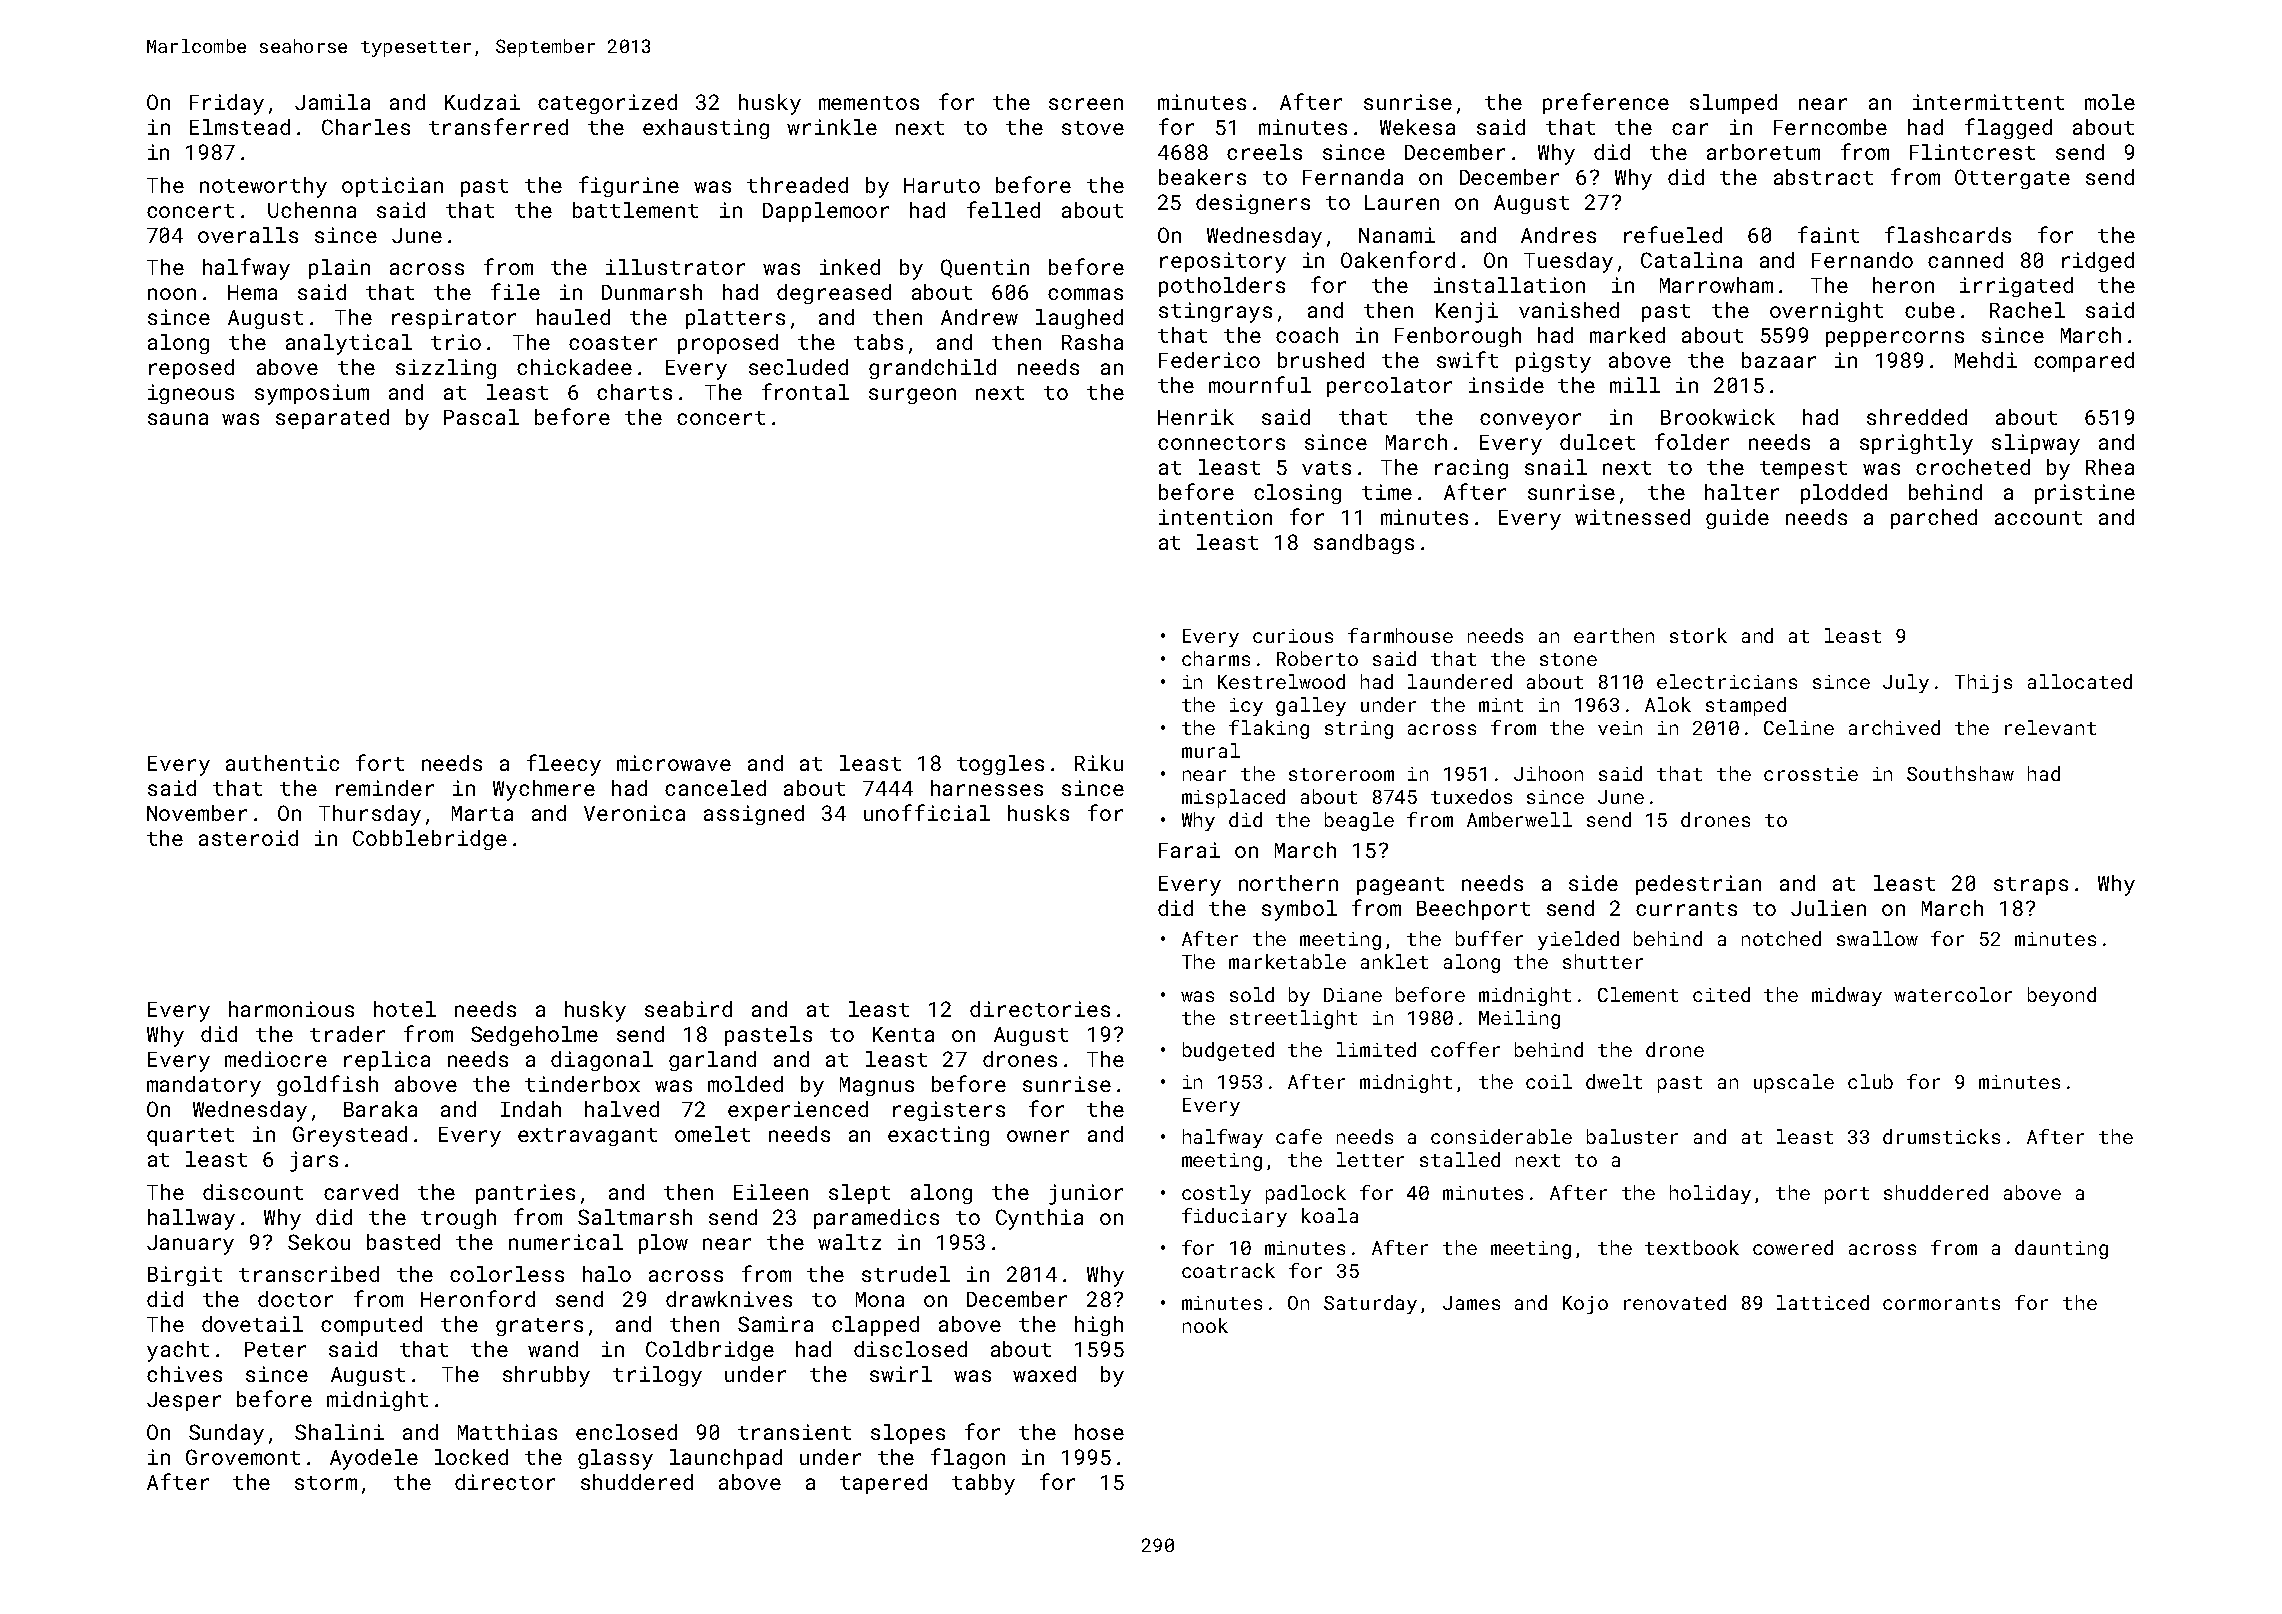 The height and width of the screenshot is (1614, 2282). Describe the element at coordinates (2110, 102) in the screenshot. I see `mole` at that location.
